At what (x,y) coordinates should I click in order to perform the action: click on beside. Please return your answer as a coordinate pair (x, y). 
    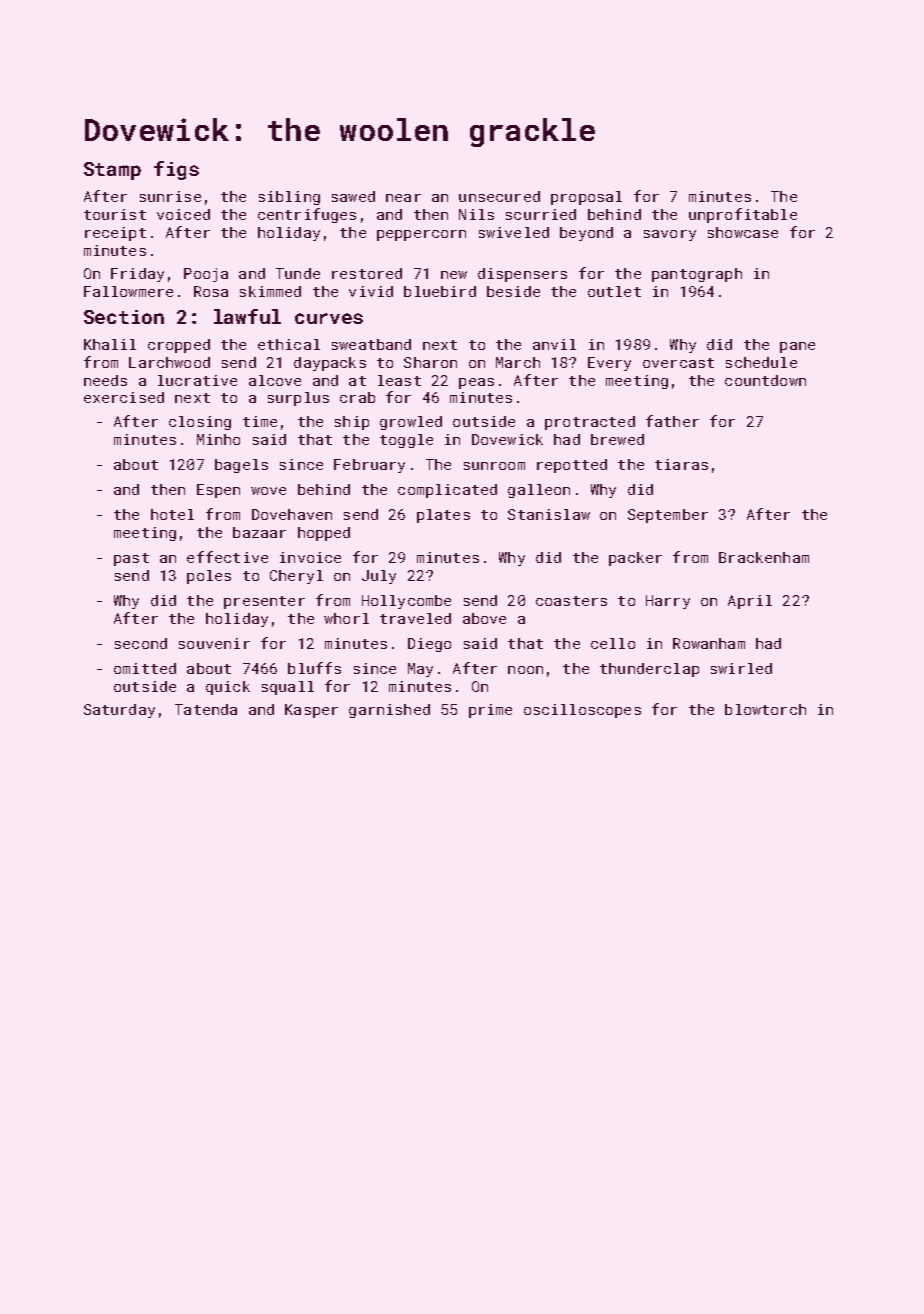
    Looking at the image, I should click on (513, 291).
